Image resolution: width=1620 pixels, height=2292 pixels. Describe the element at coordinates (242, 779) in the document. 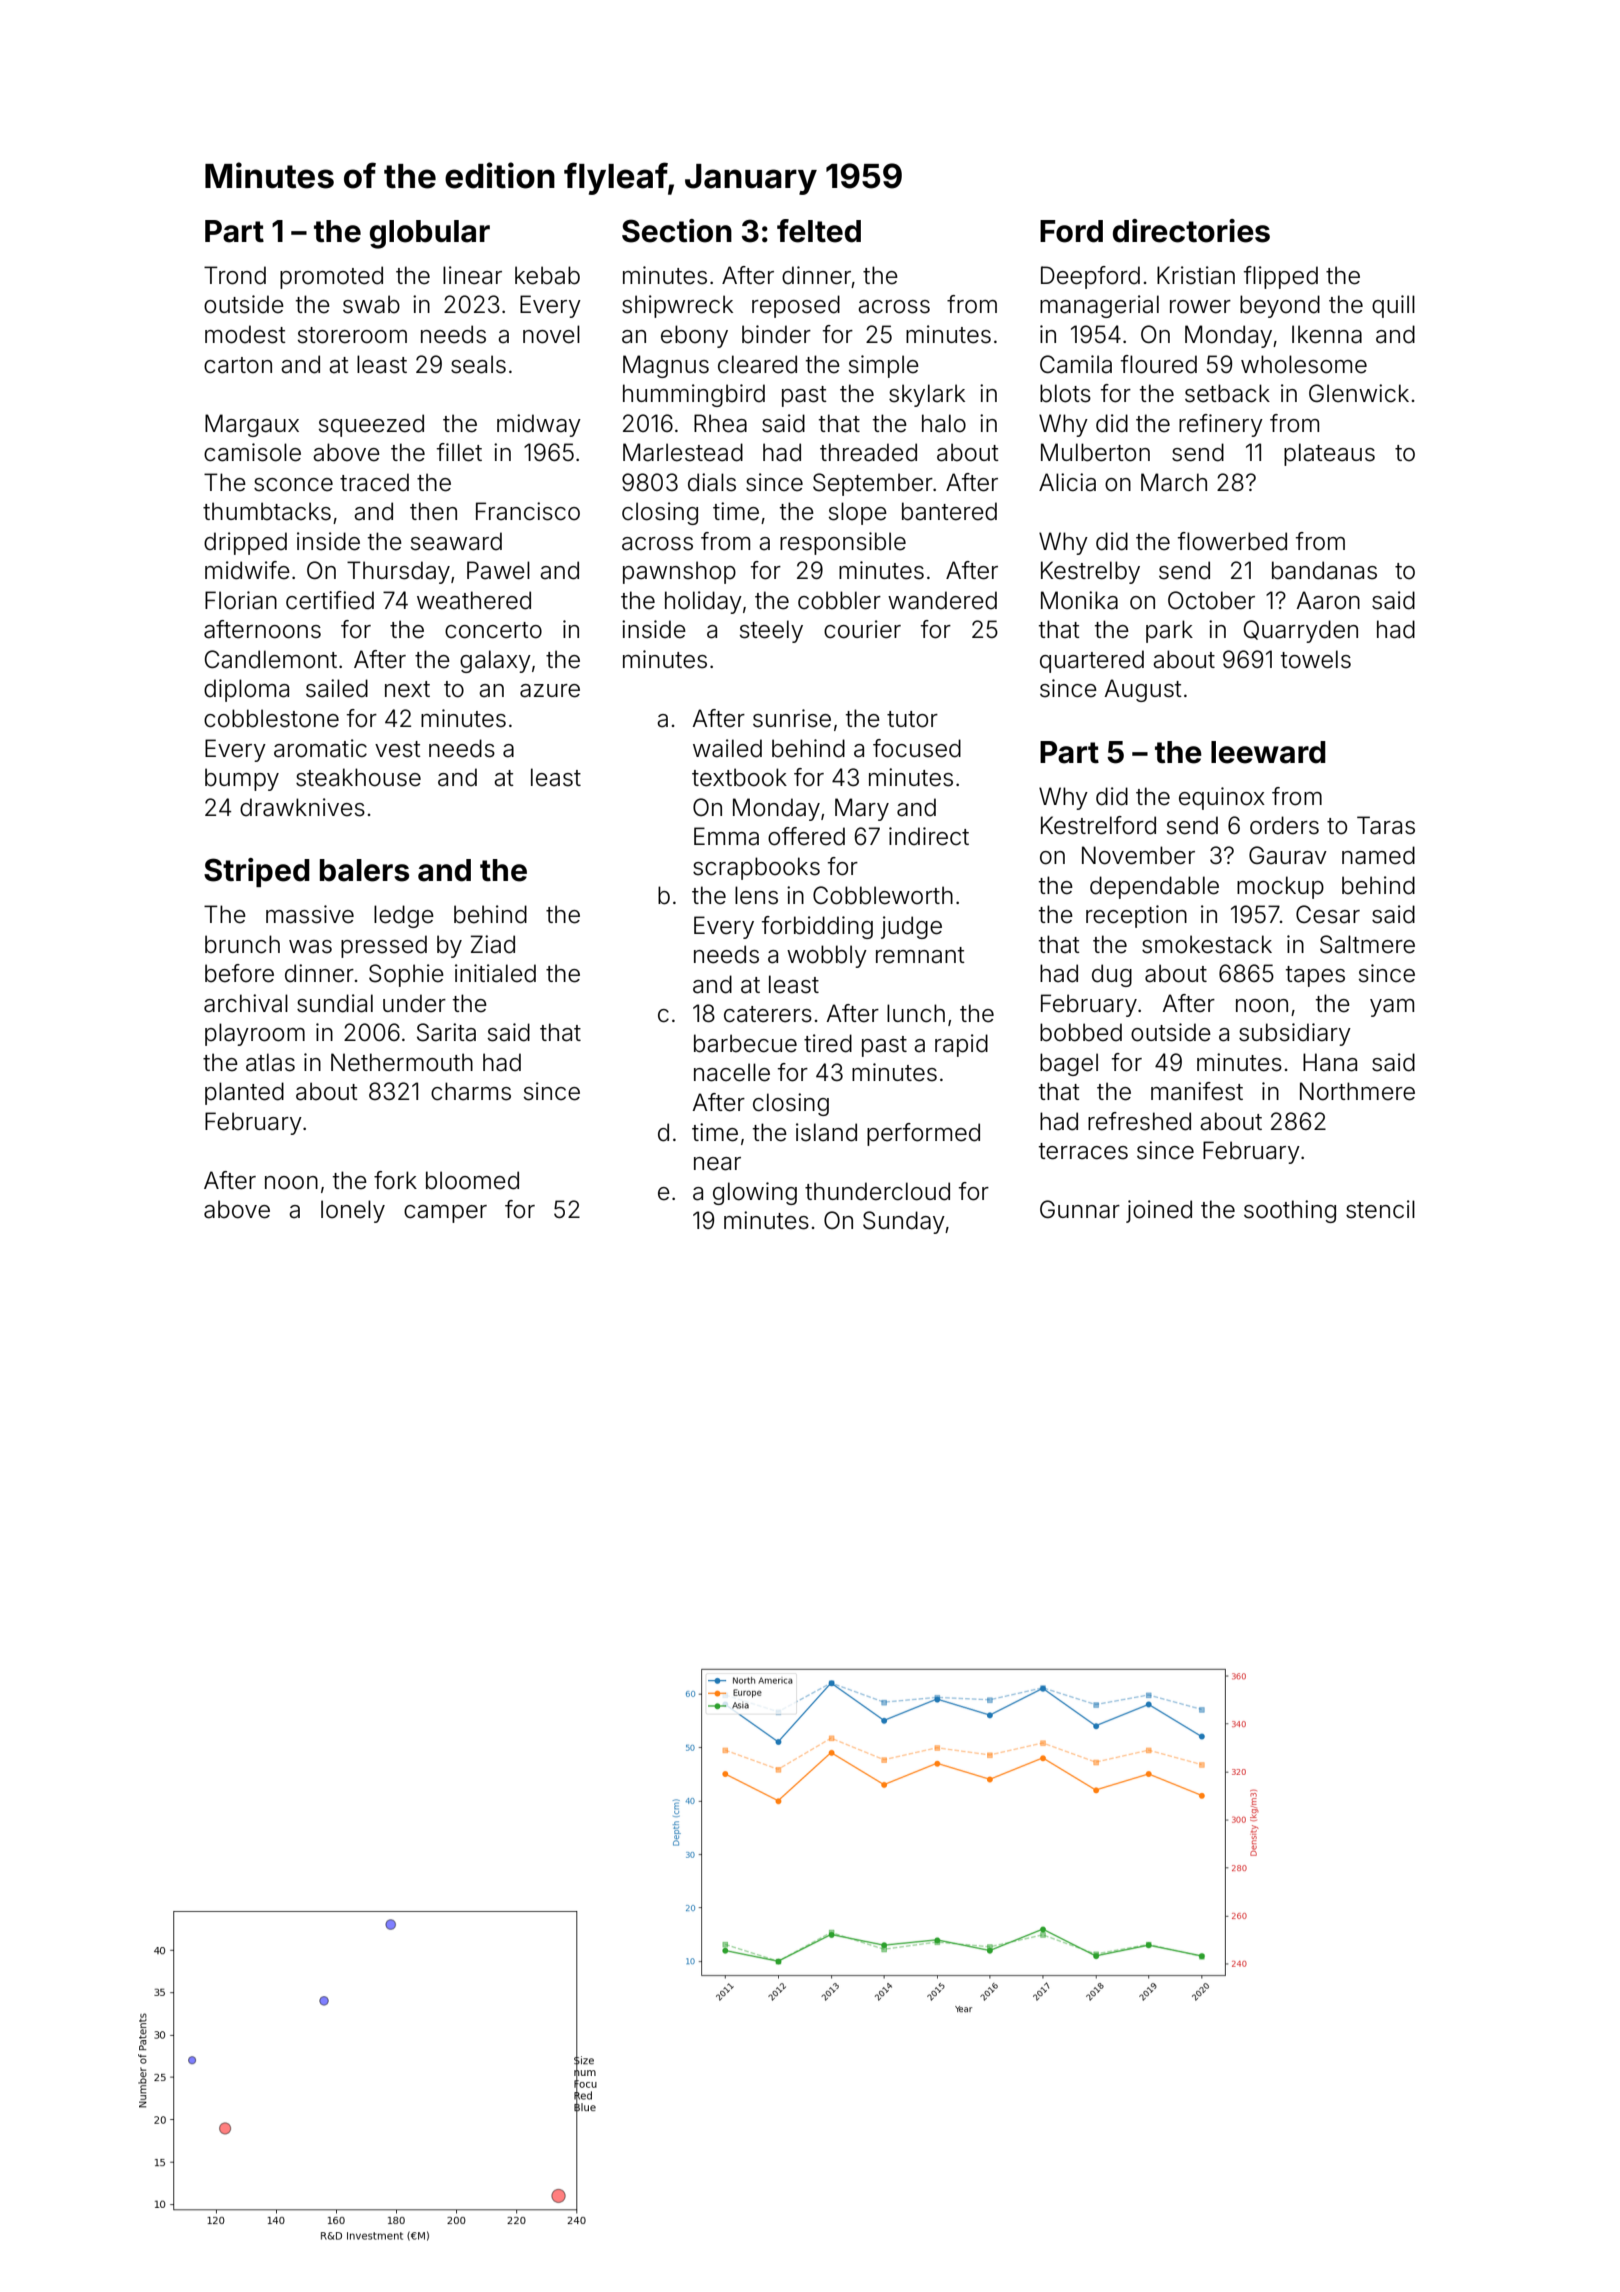

I see `bumpy` at that location.
